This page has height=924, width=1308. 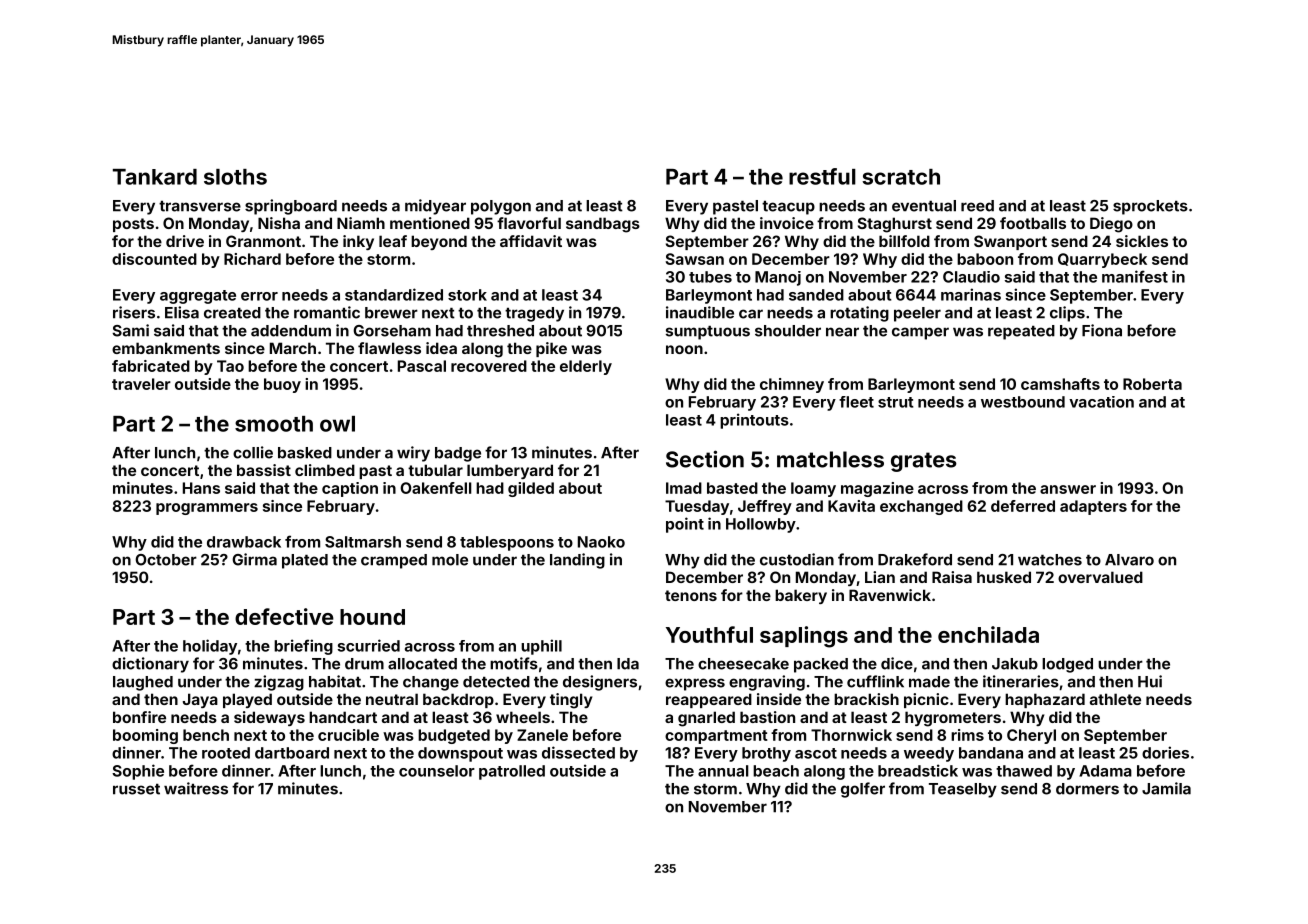 I want to click on tenons, so click(x=691, y=595).
